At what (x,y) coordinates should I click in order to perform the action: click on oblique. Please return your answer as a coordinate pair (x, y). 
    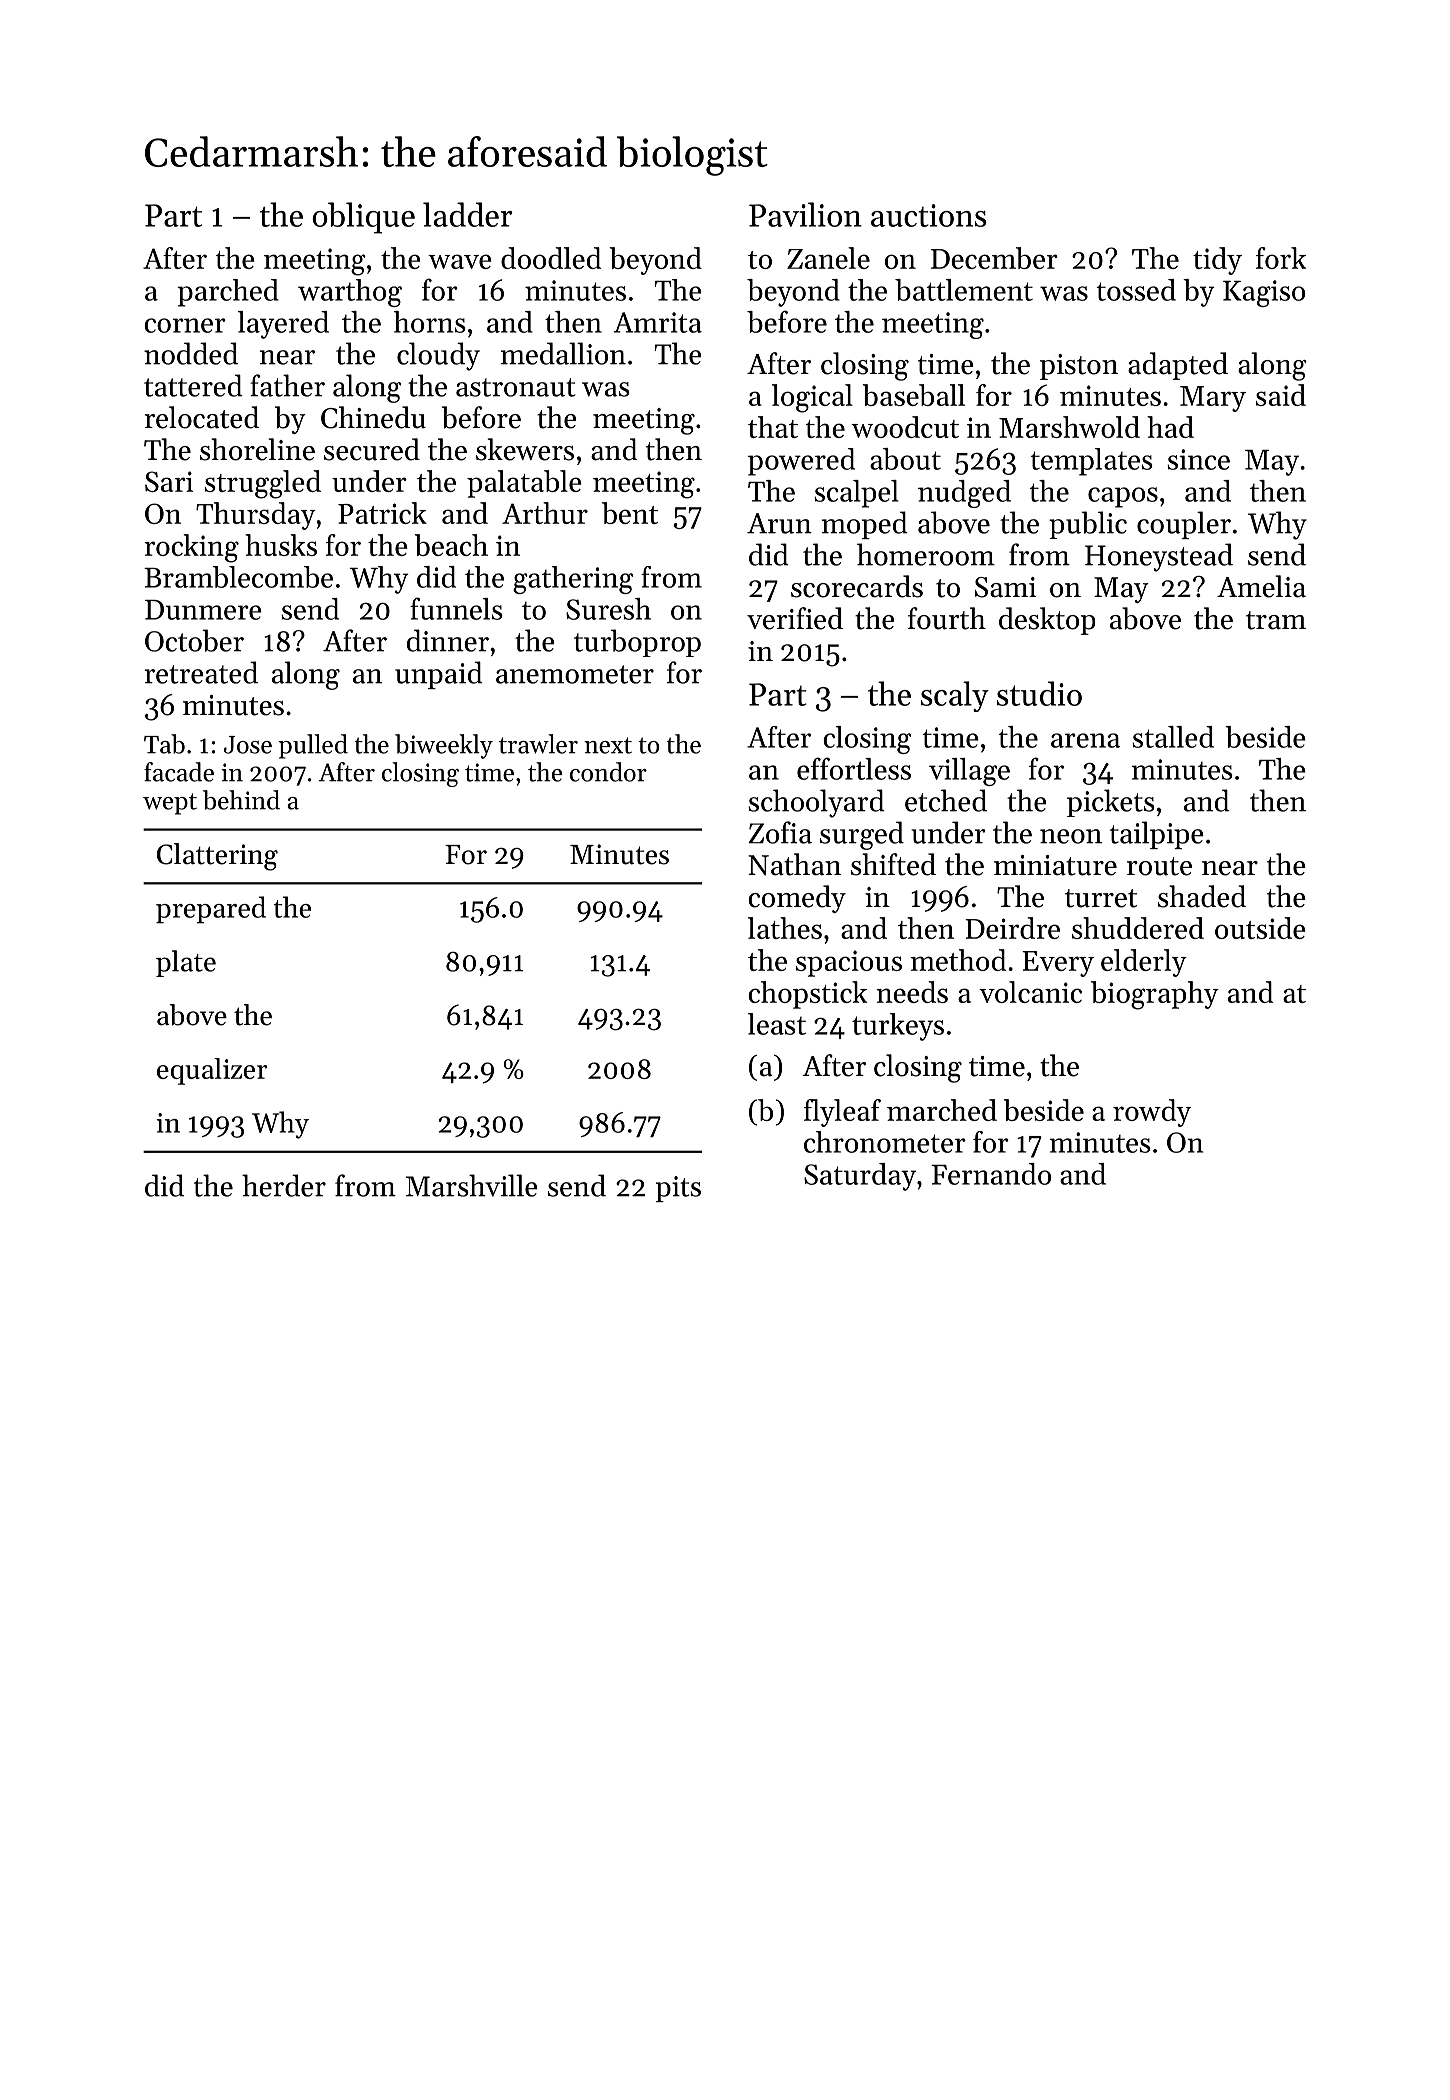
    Looking at the image, I should click on (363, 218).
